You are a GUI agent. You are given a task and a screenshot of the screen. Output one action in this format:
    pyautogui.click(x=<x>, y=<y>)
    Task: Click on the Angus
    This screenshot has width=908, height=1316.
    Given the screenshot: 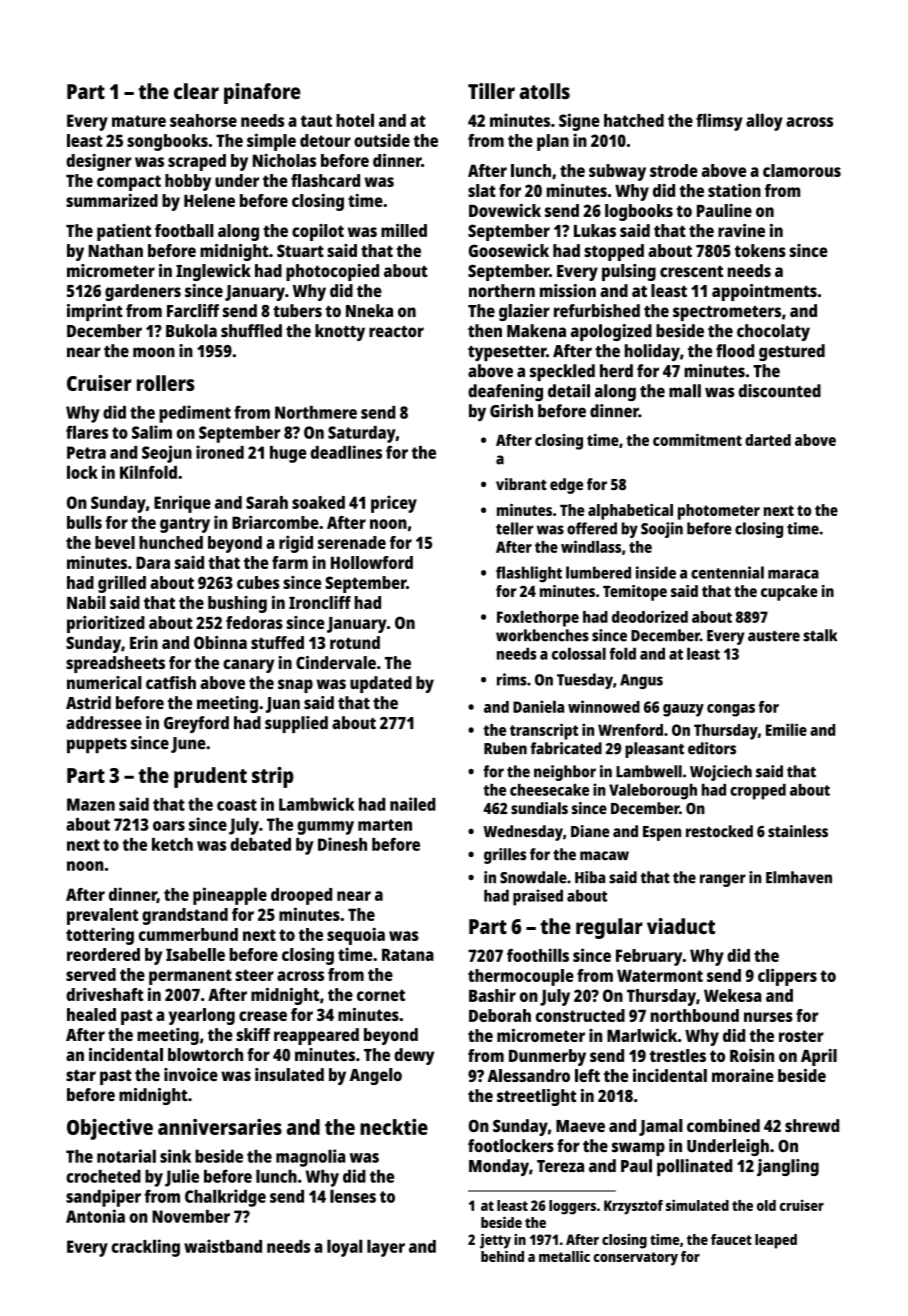 What is the action you would take?
    pyautogui.click(x=641, y=681)
